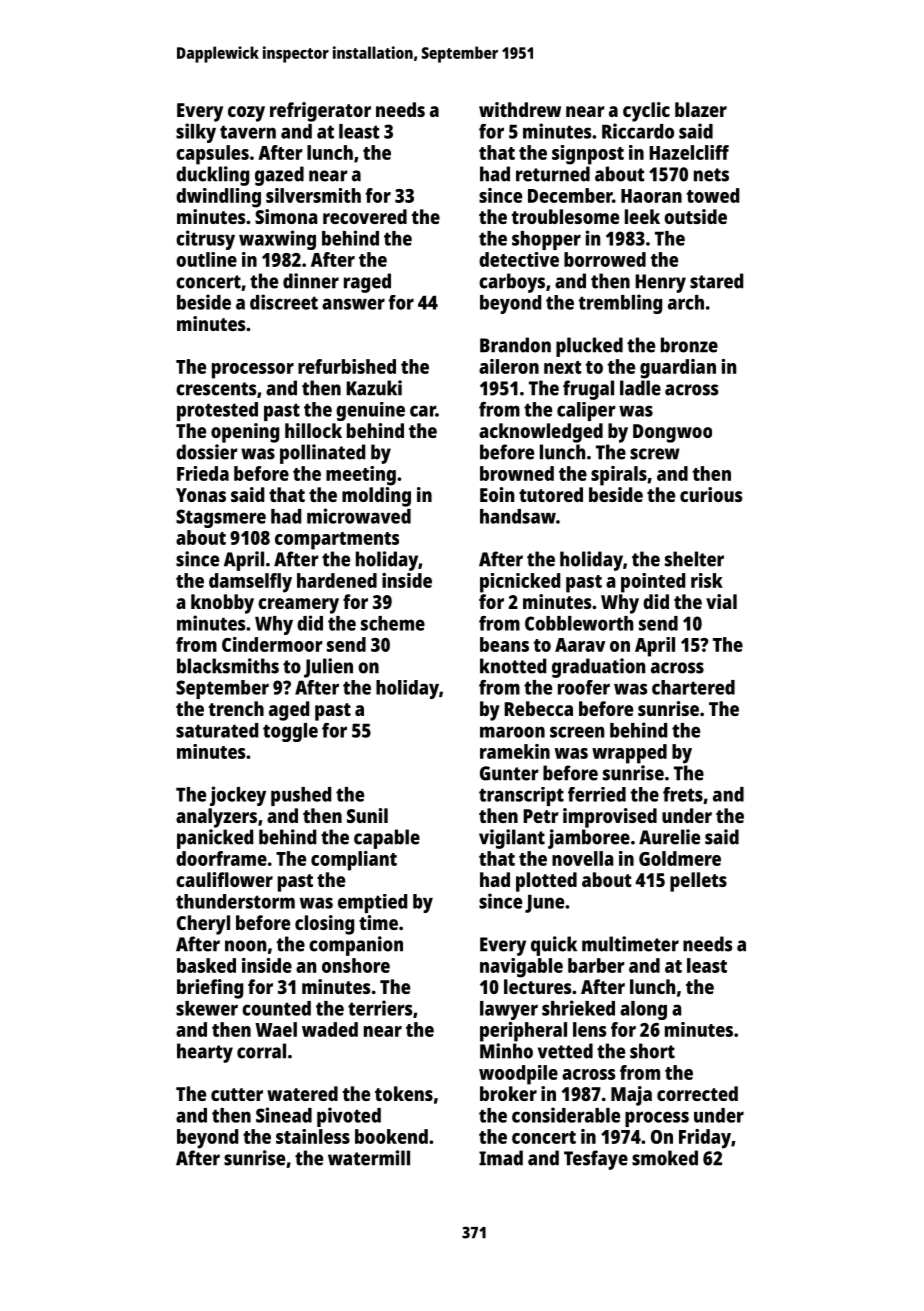 Image resolution: width=924 pixels, height=1311 pixels. Describe the element at coordinates (501, 1158) in the screenshot. I see `Imad` at that location.
